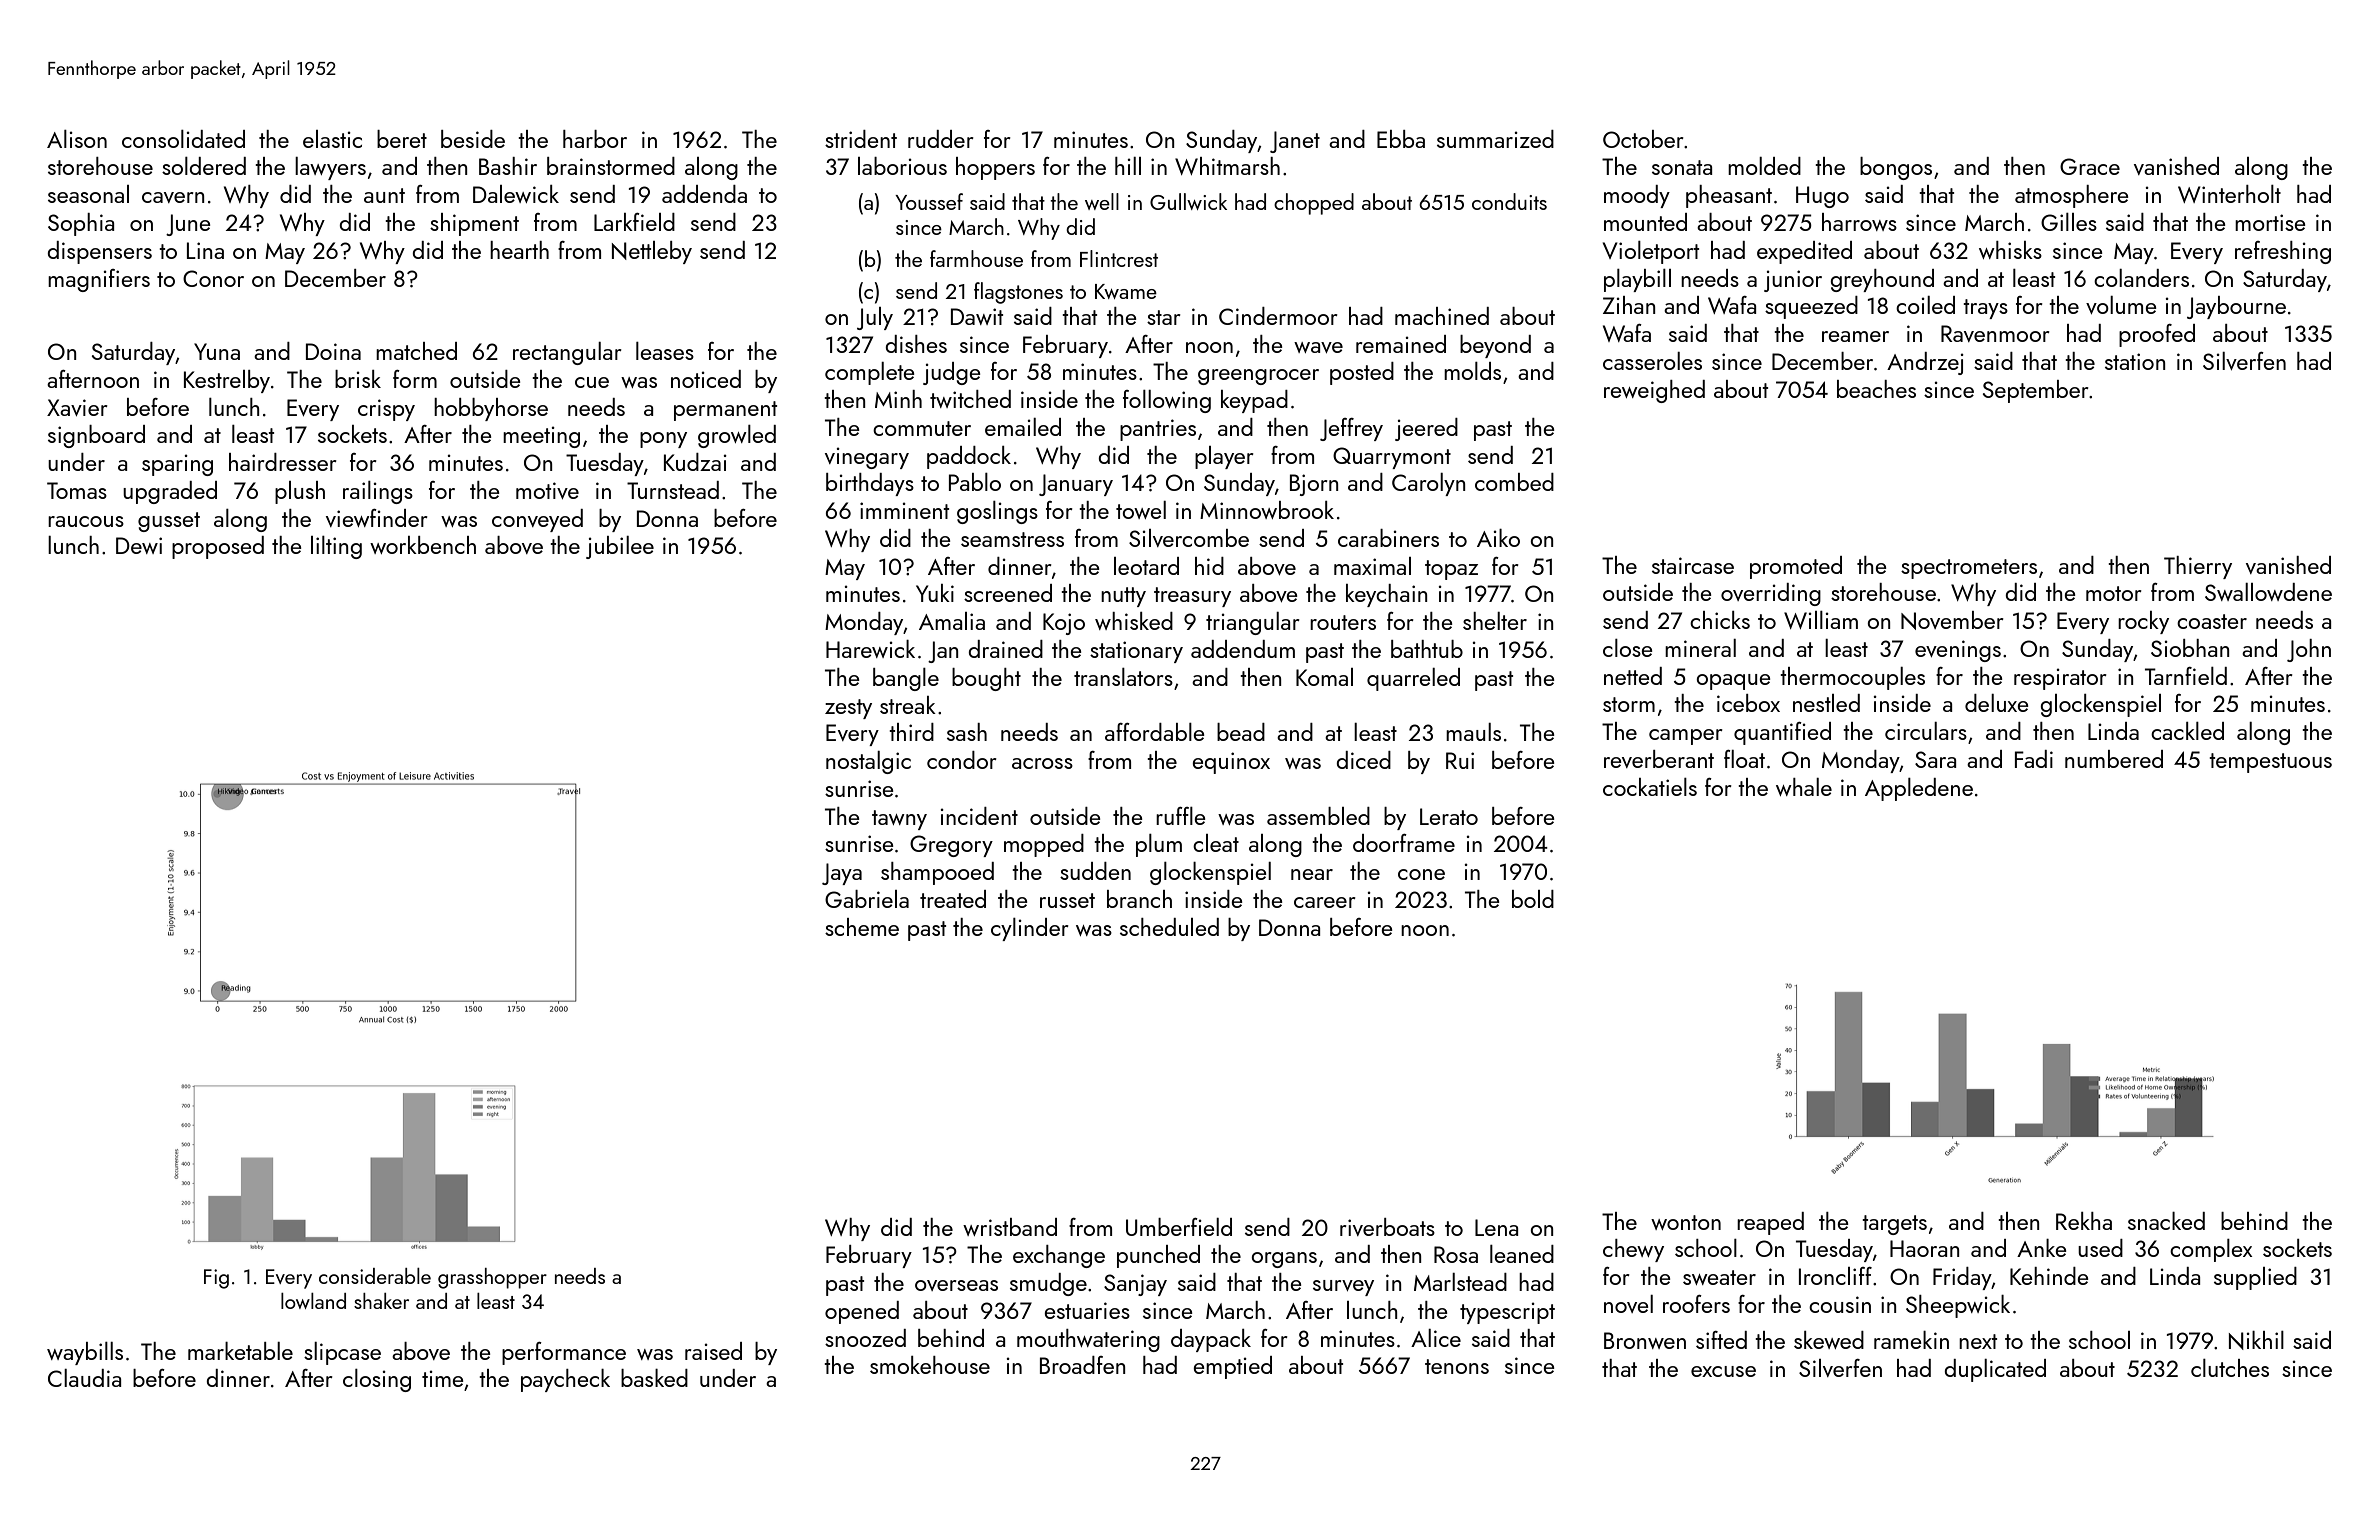 This screenshot has height=1540, width=2380. I want to click on scheduled, so click(1169, 927).
